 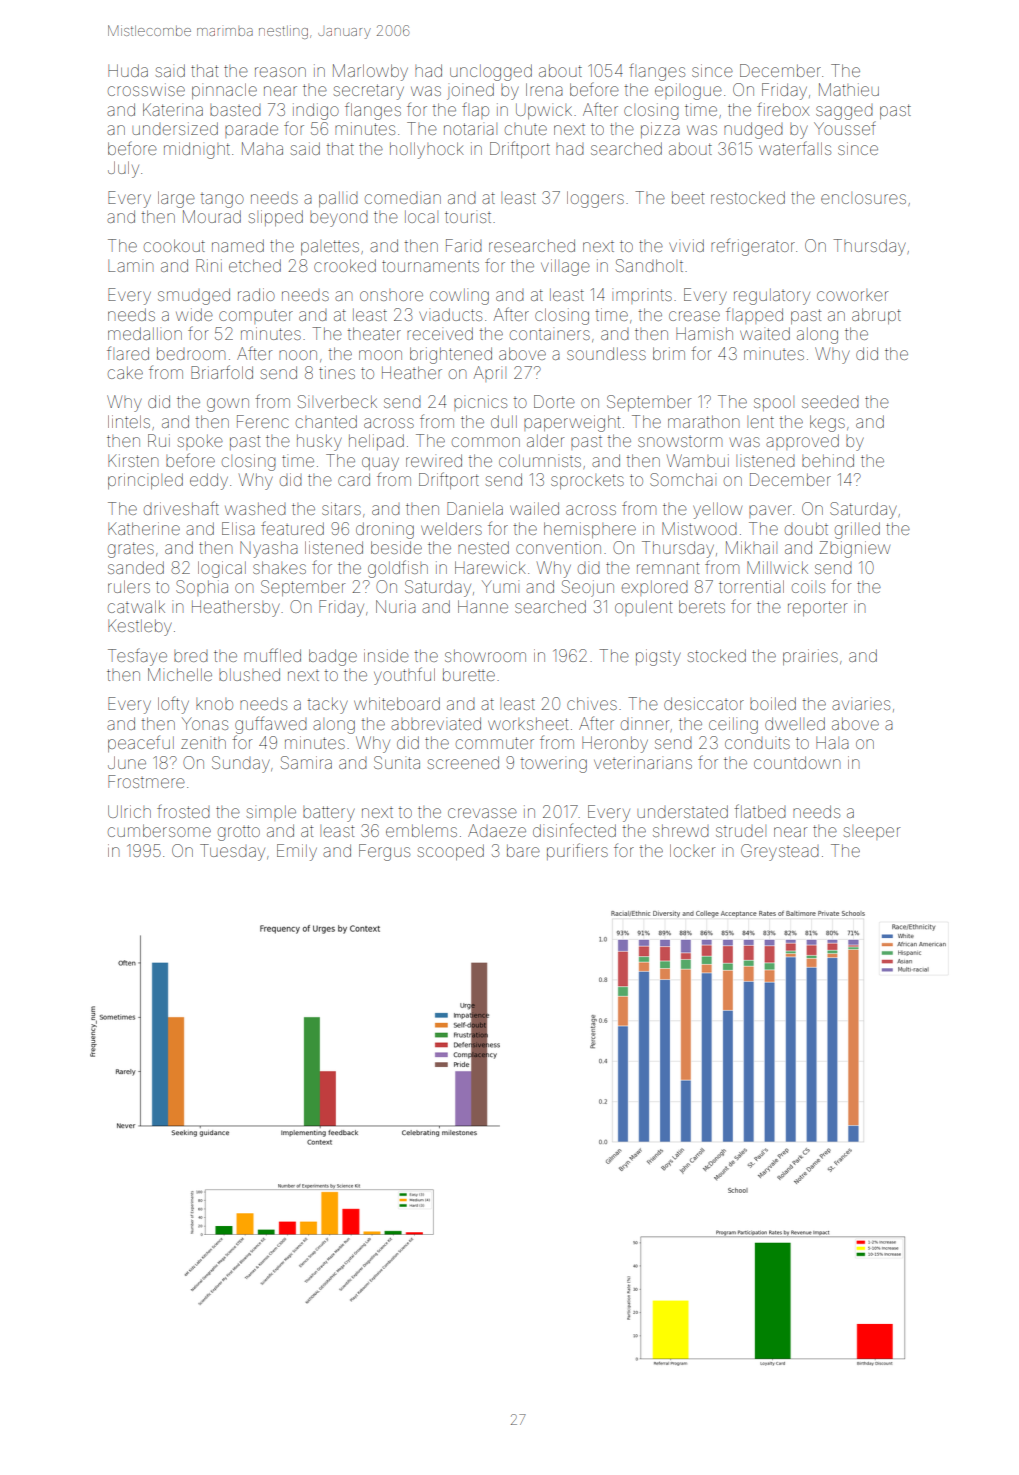 What do you see at coordinates (279, 567) in the screenshot?
I see `shakes` at bounding box center [279, 567].
